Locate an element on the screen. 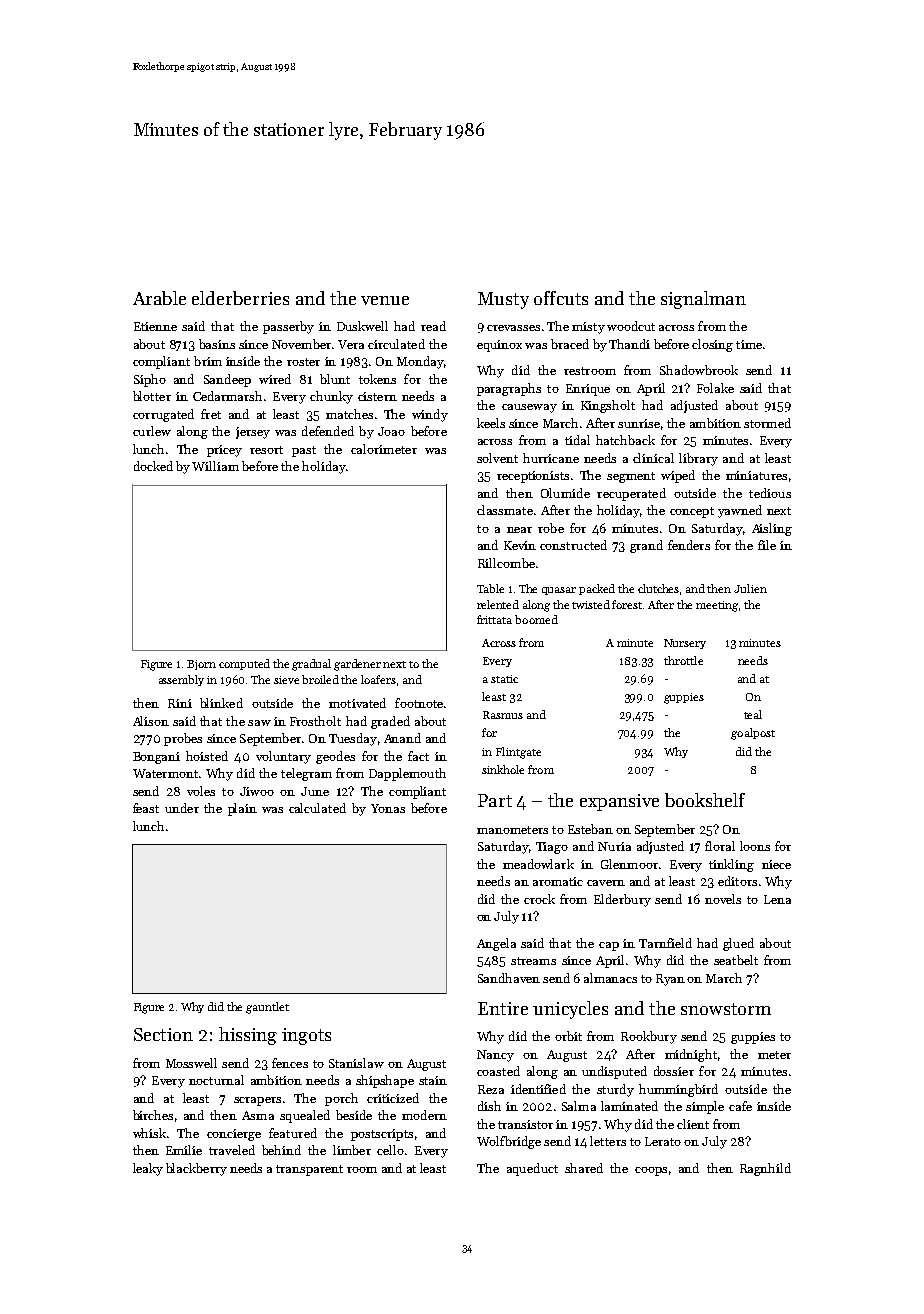 The height and width of the screenshot is (1314, 924). gauntlet is located at coordinates (267, 1008).
